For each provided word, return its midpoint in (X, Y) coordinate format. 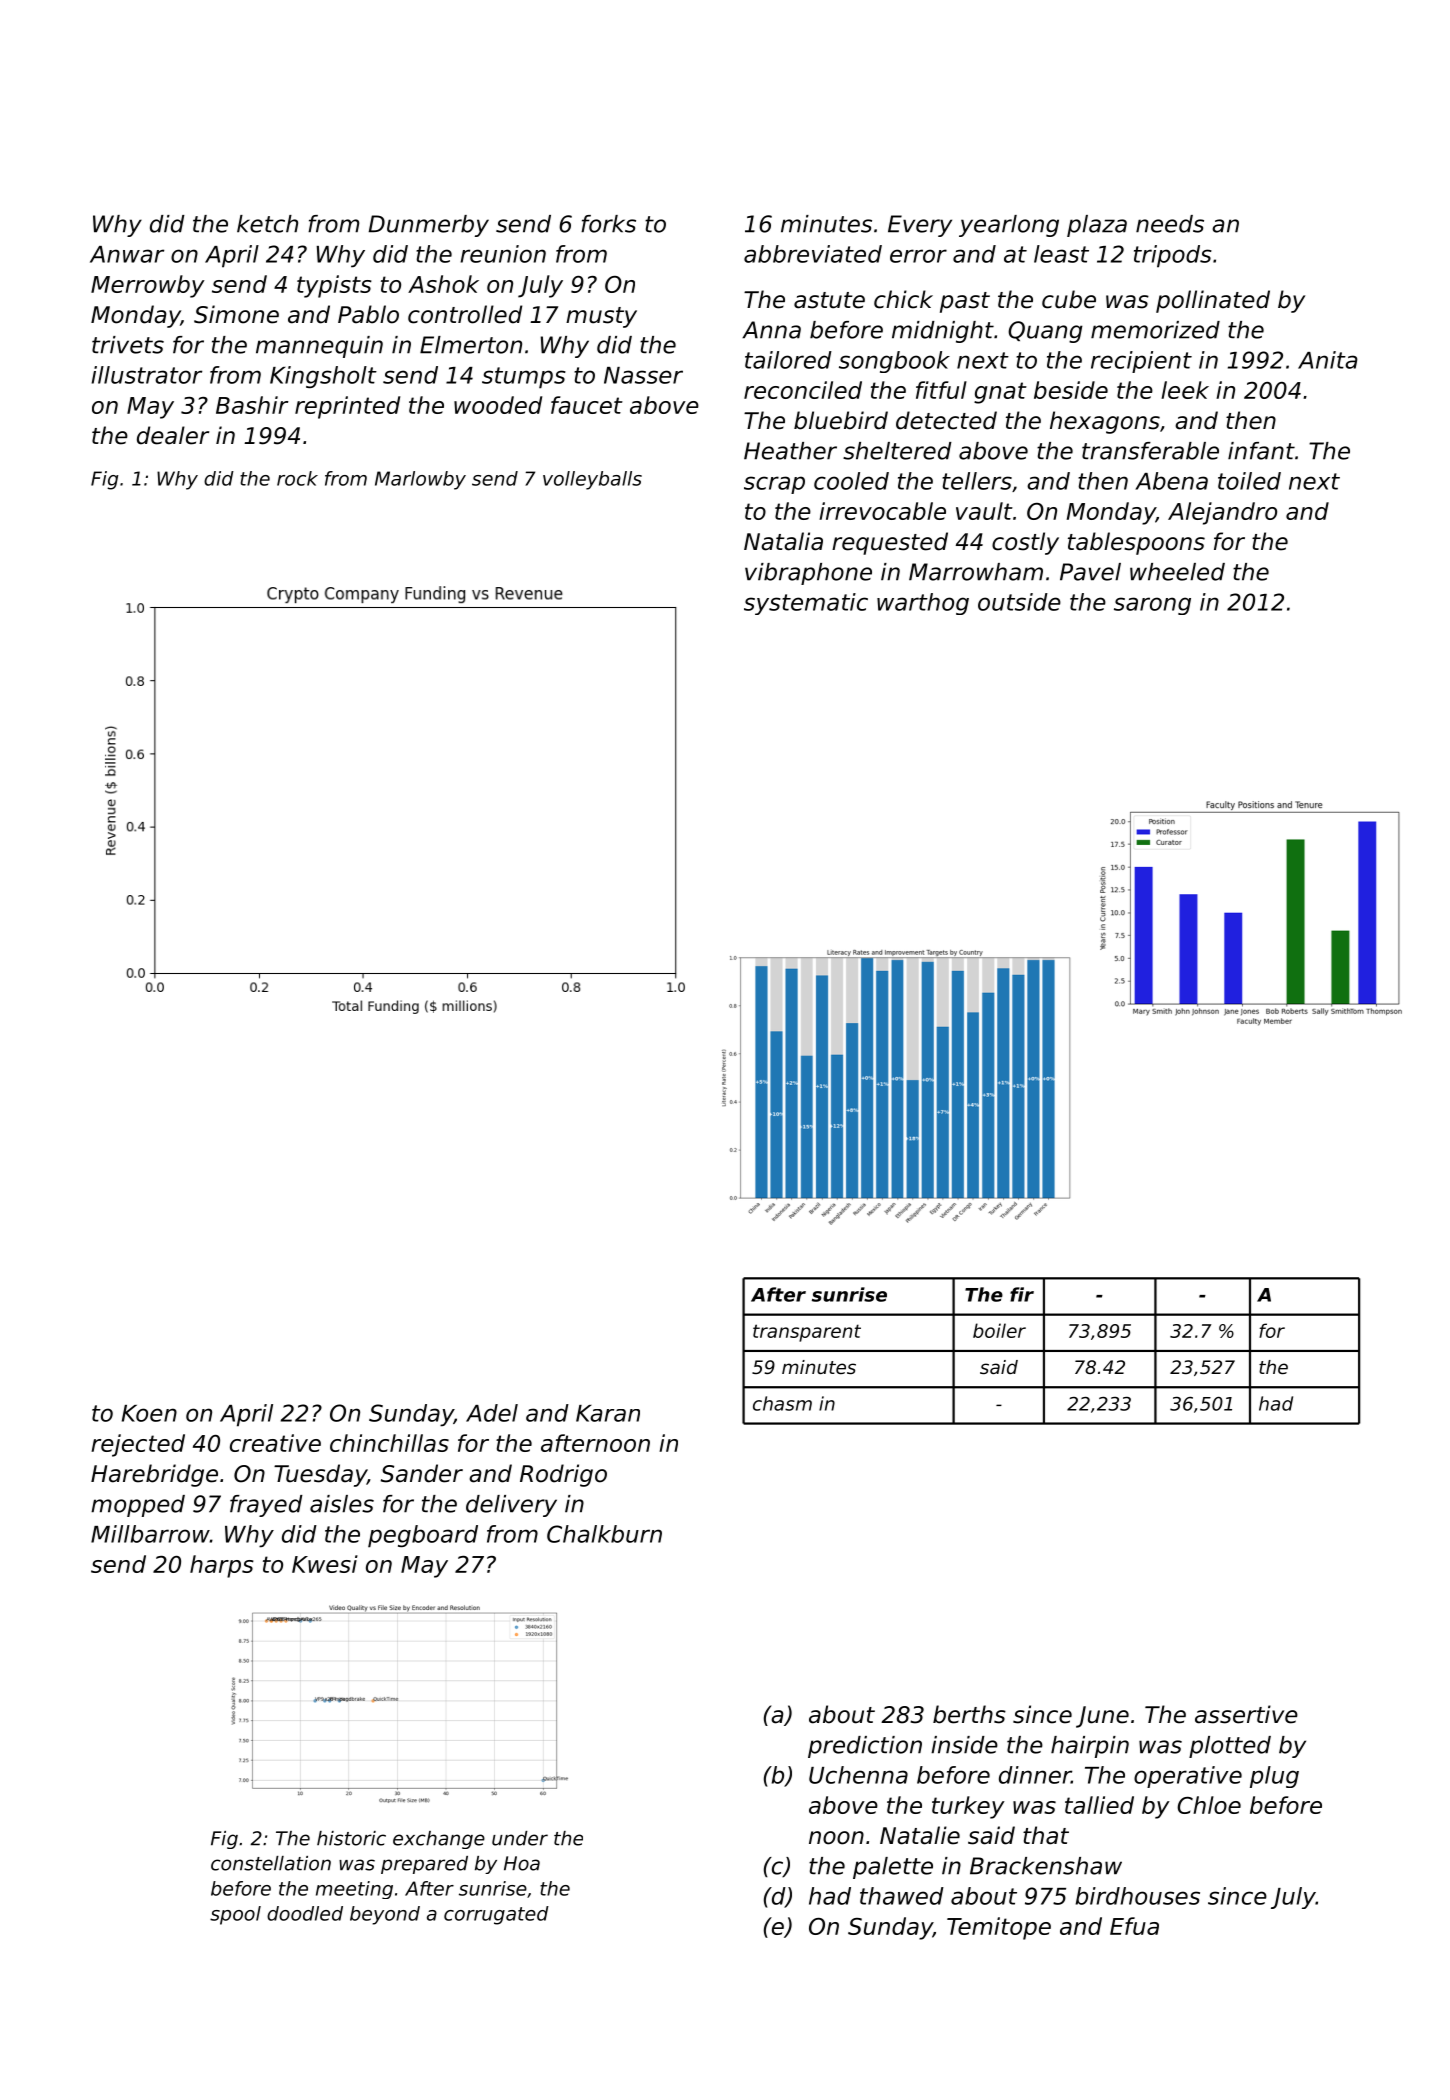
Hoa (522, 1863)
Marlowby (420, 480)
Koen (149, 1413)
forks (608, 224)
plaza (1097, 226)
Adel (492, 1413)
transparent (807, 1333)
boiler (999, 1330)
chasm (782, 1403)
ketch (267, 224)
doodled (305, 1913)
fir (1022, 1294)
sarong (1152, 606)
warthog (923, 604)
